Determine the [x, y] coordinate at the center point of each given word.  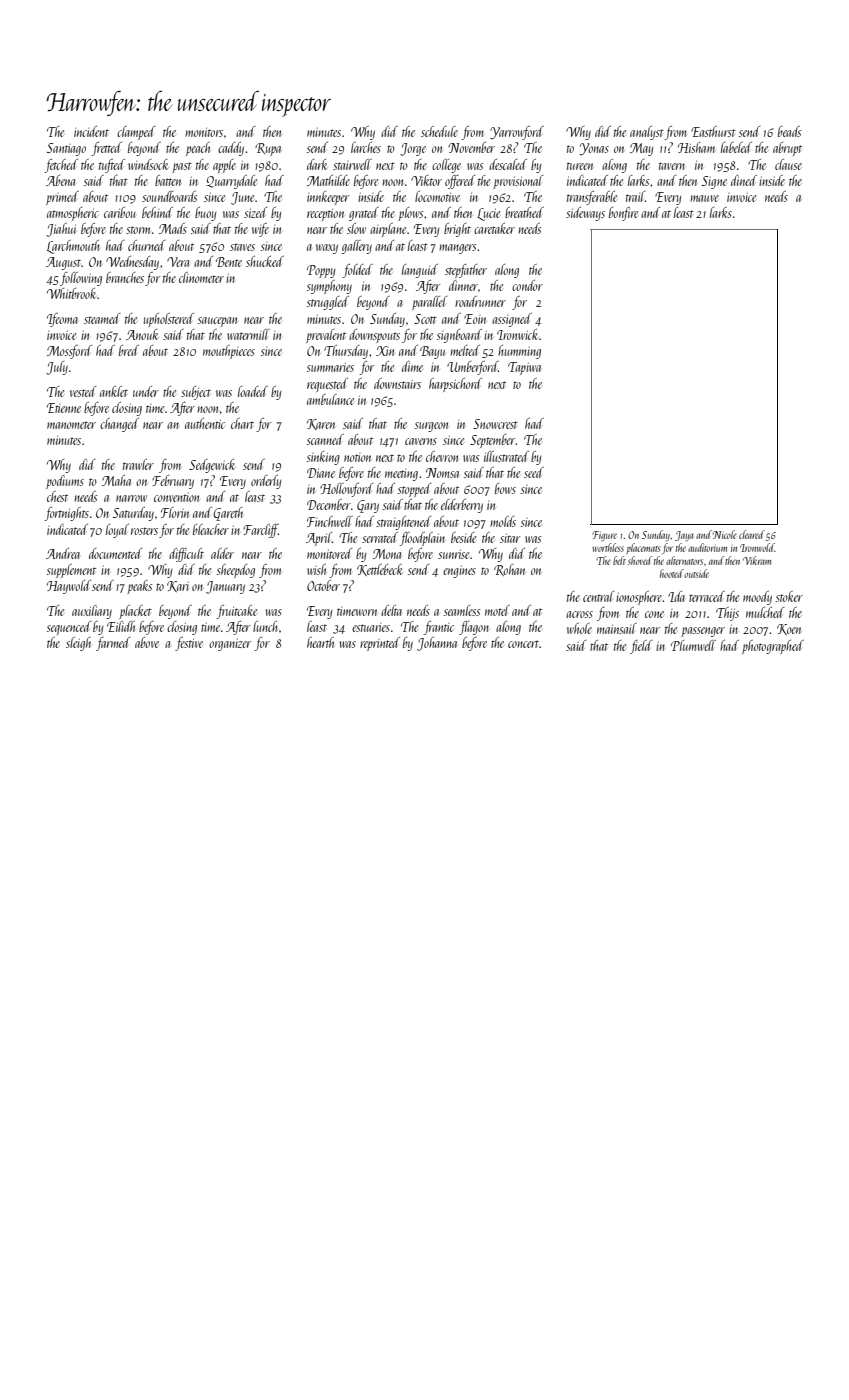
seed [534, 472]
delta [391, 610]
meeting [401, 475]
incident [91, 131]
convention [176, 497]
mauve [704, 198]
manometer [71, 425]
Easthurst [713, 131]
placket [135, 612]
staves [242, 247]
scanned [325, 439]
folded [357, 271]
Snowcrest [495, 424]
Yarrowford [517, 133]
